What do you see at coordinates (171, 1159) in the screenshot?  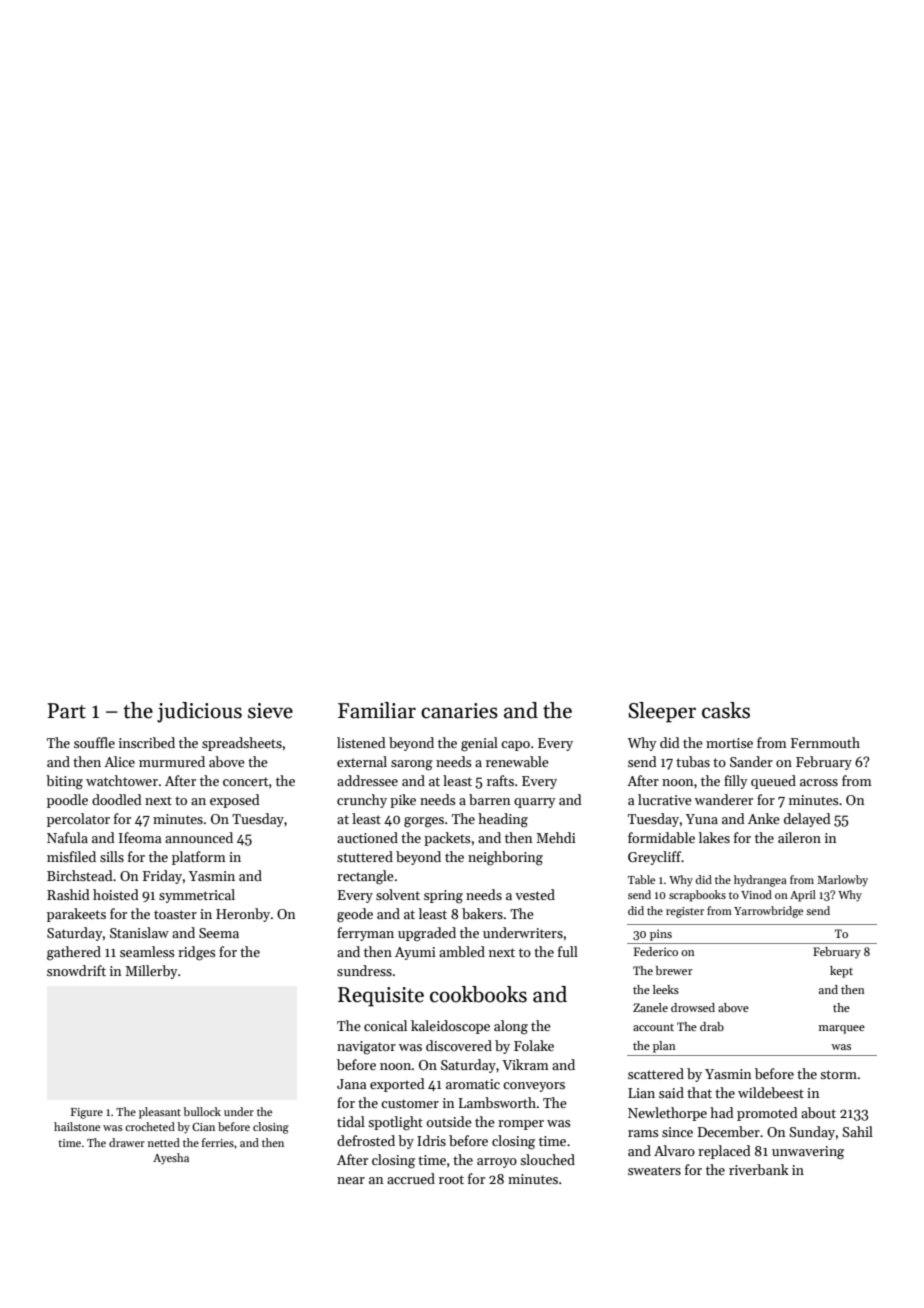 I see `Ayesha` at bounding box center [171, 1159].
